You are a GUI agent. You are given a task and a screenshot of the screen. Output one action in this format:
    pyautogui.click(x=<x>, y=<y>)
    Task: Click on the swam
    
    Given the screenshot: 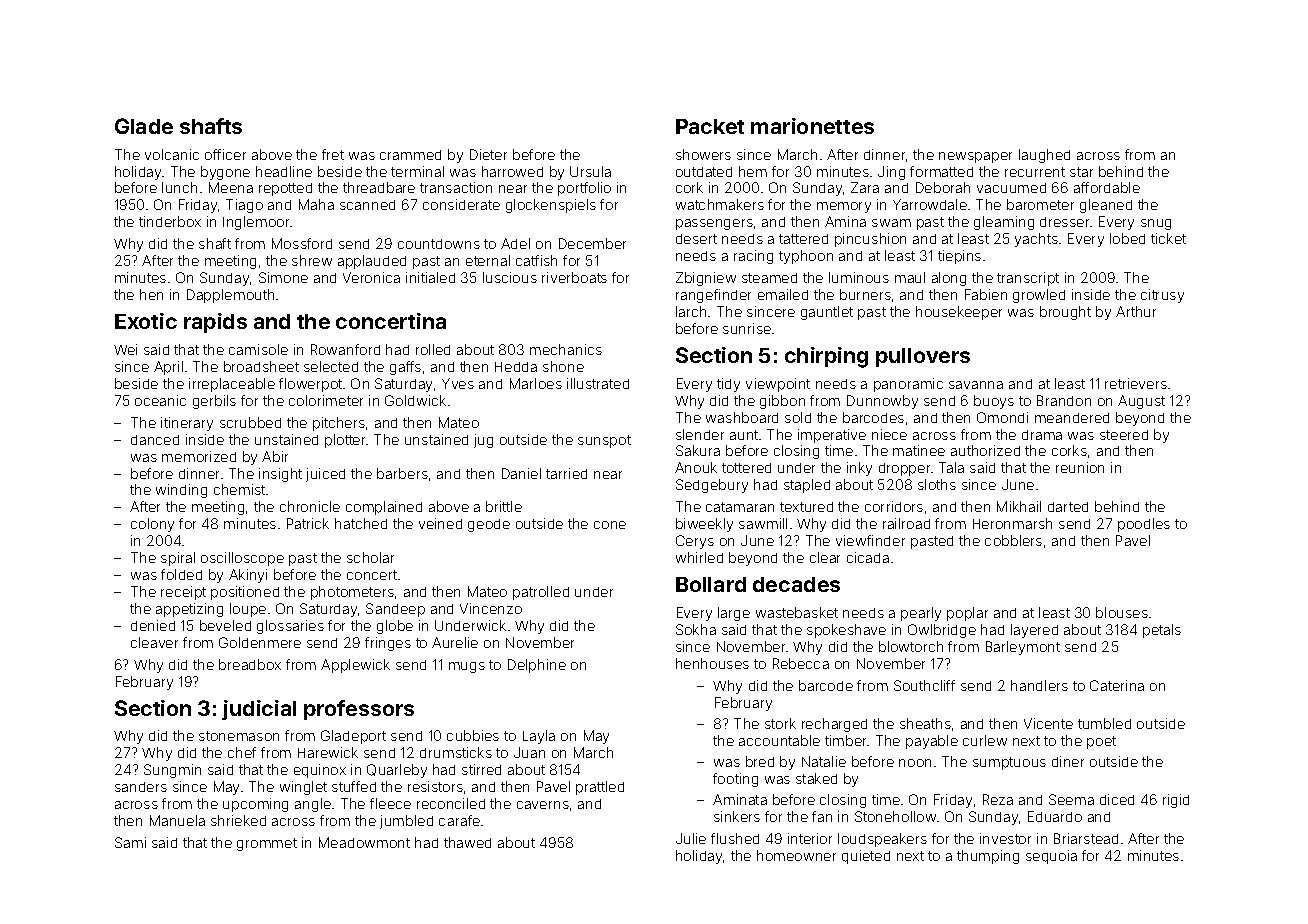 What is the action you would take?
    pyautogui.click(x=891, y=223)
